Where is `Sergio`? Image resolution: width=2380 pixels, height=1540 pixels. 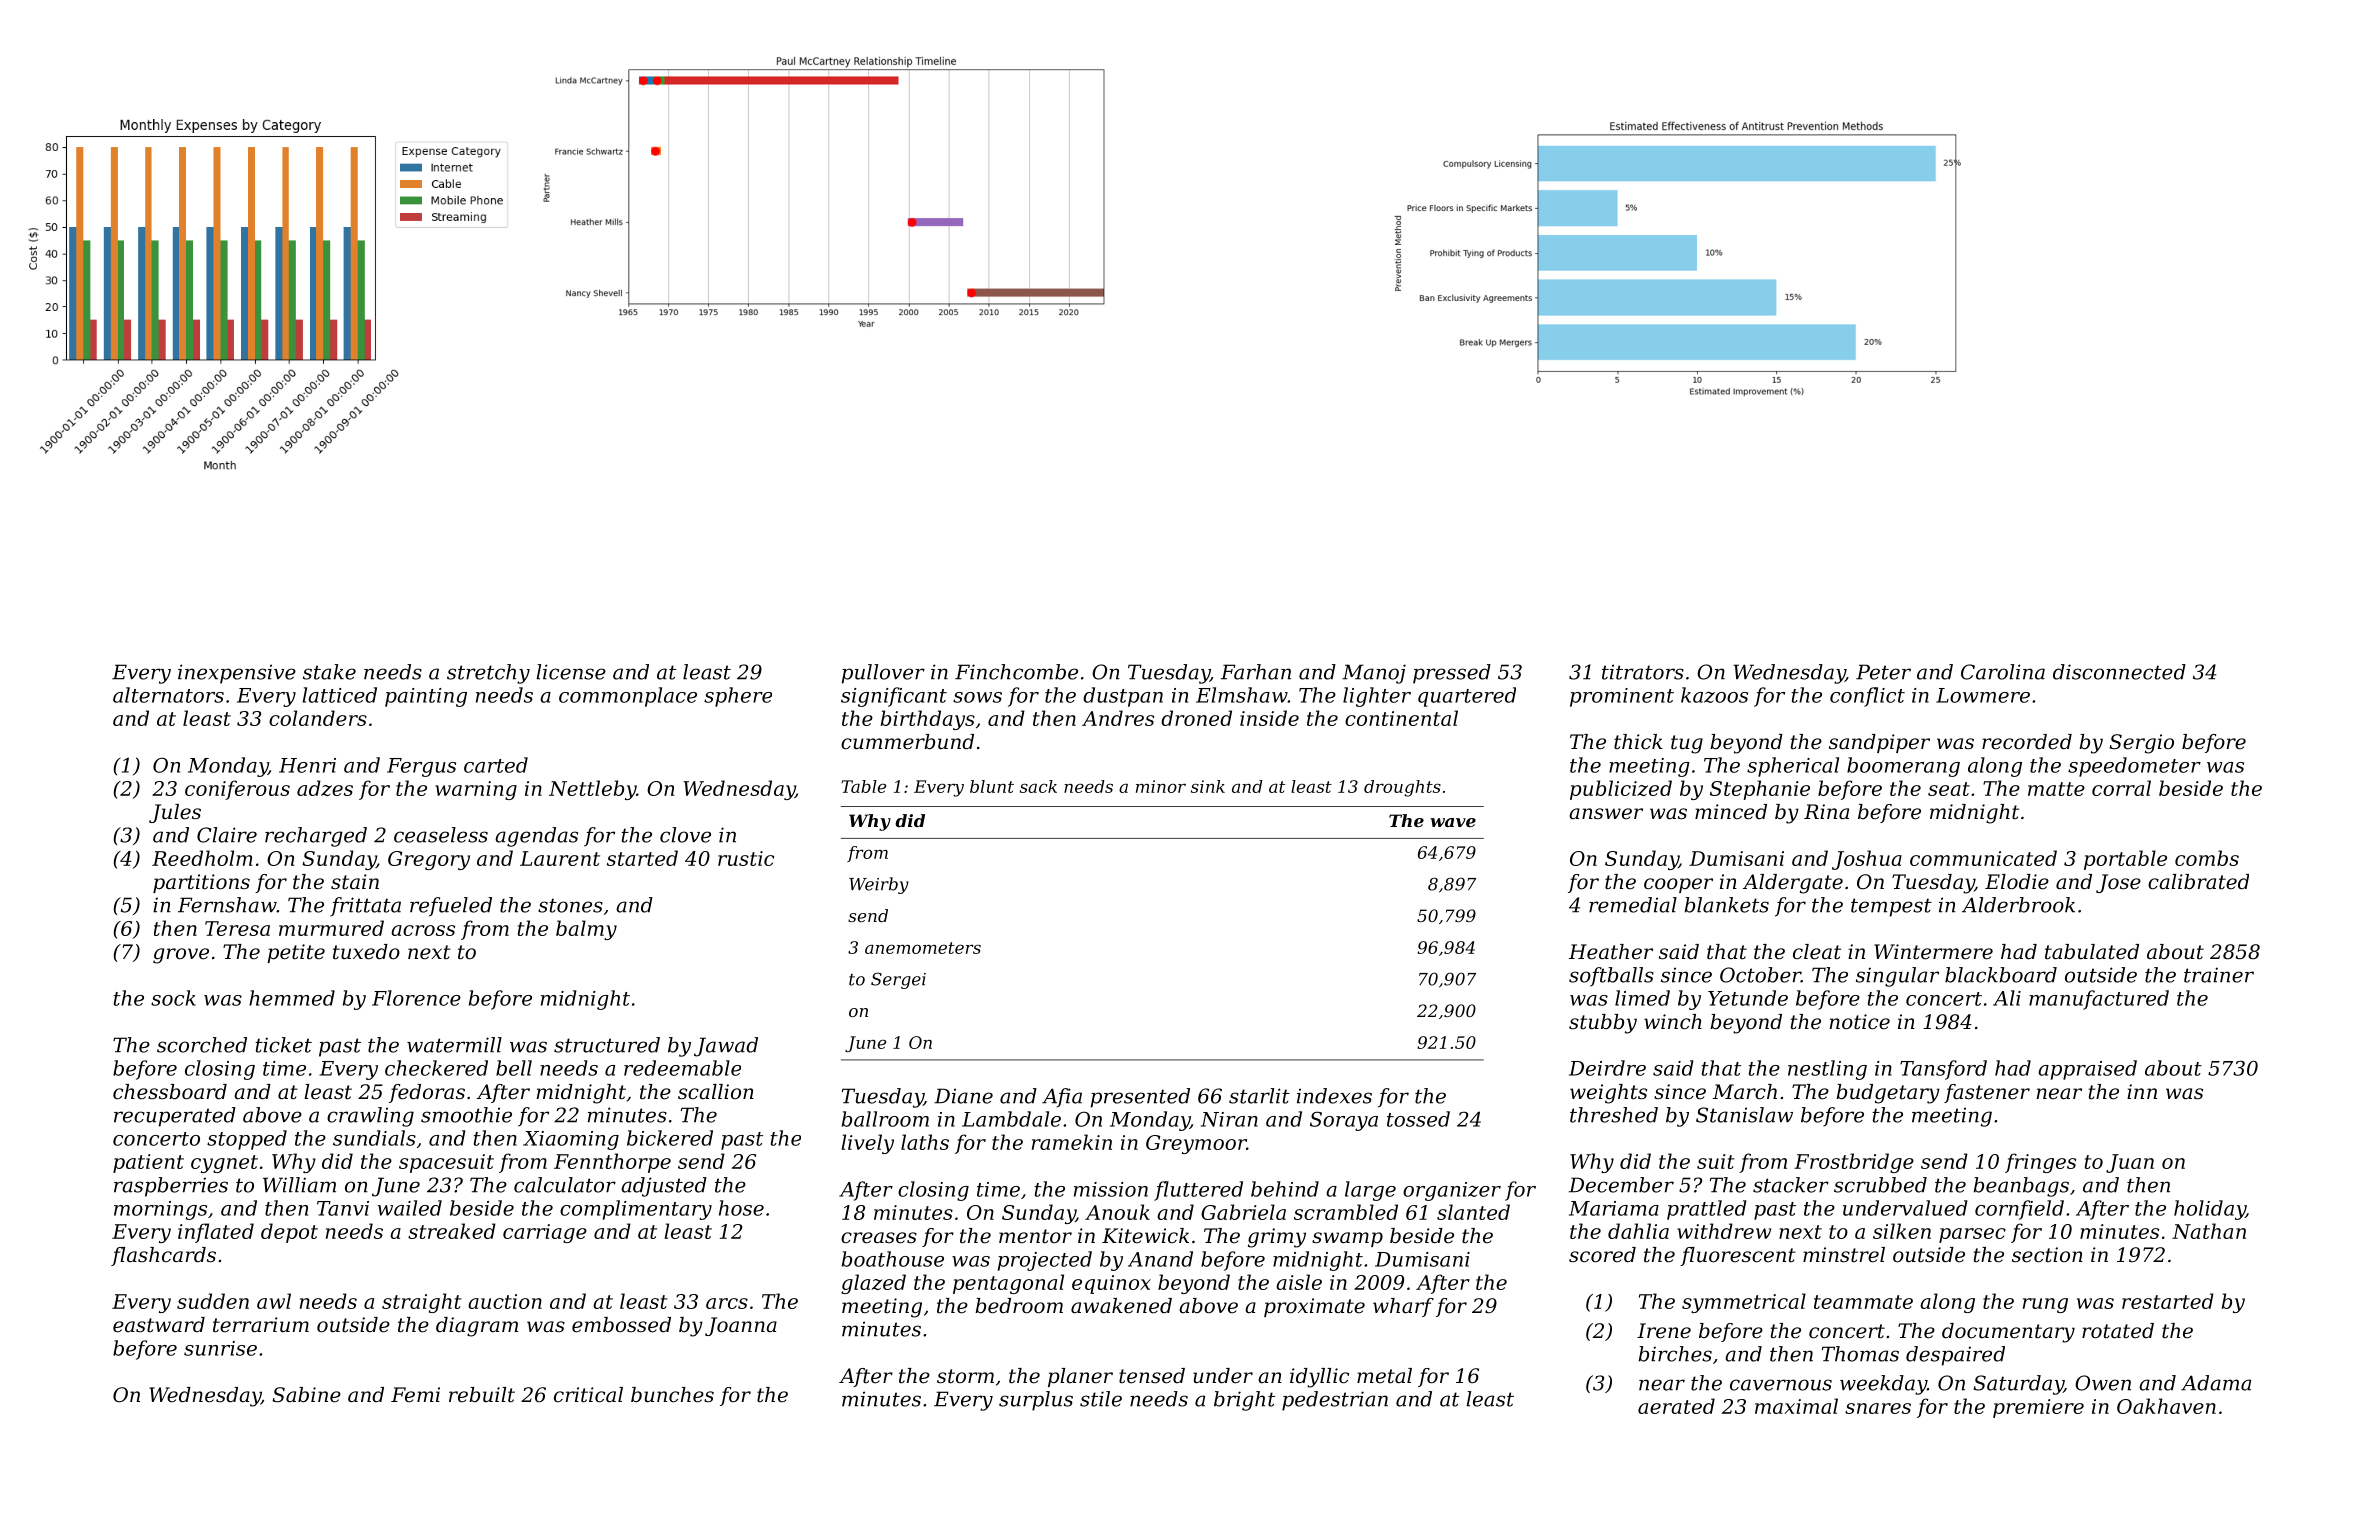 Sergio is located at coordinates (2141, 744).
